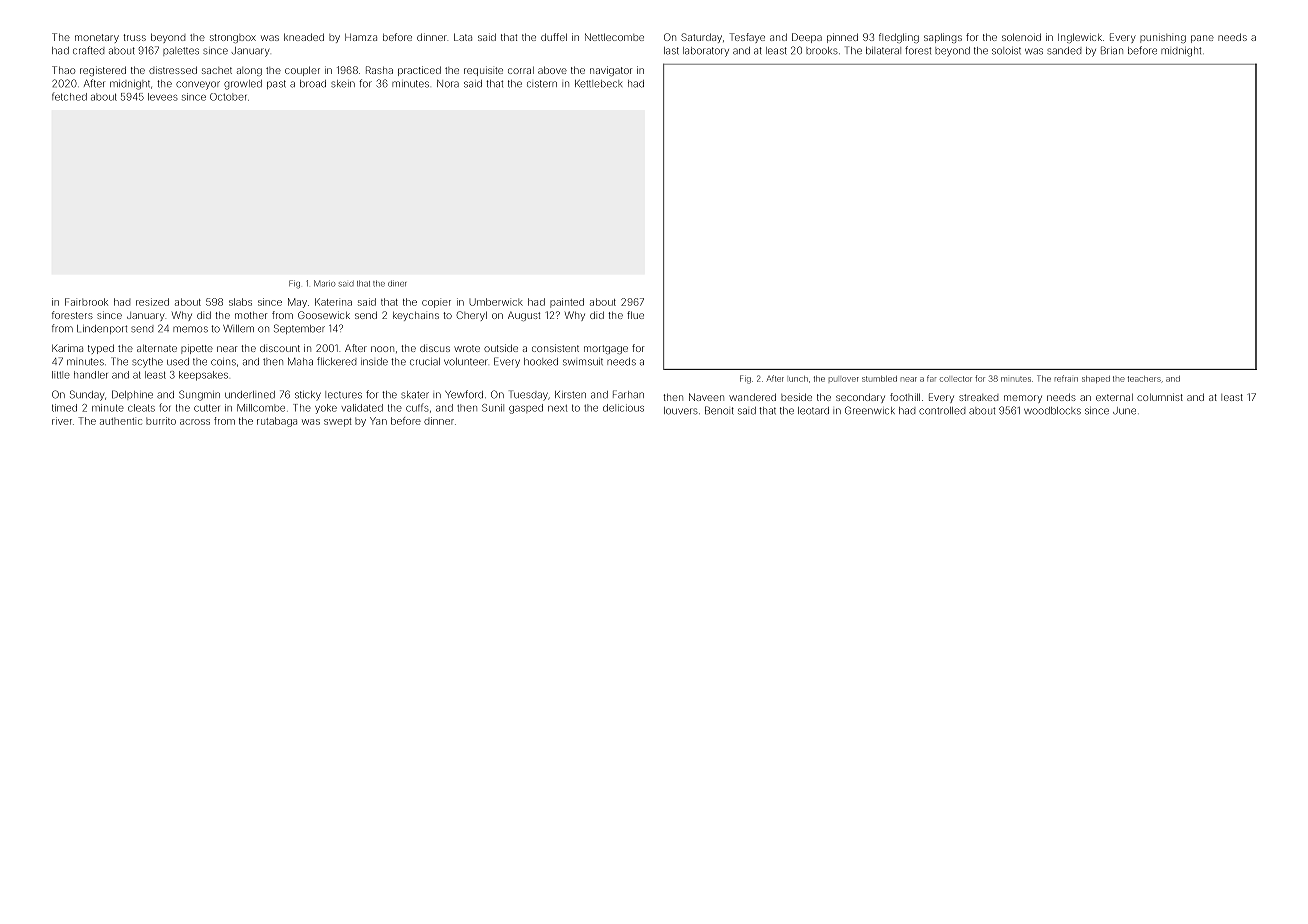  I want to click on Kettlebeck, so click(598, 84).
